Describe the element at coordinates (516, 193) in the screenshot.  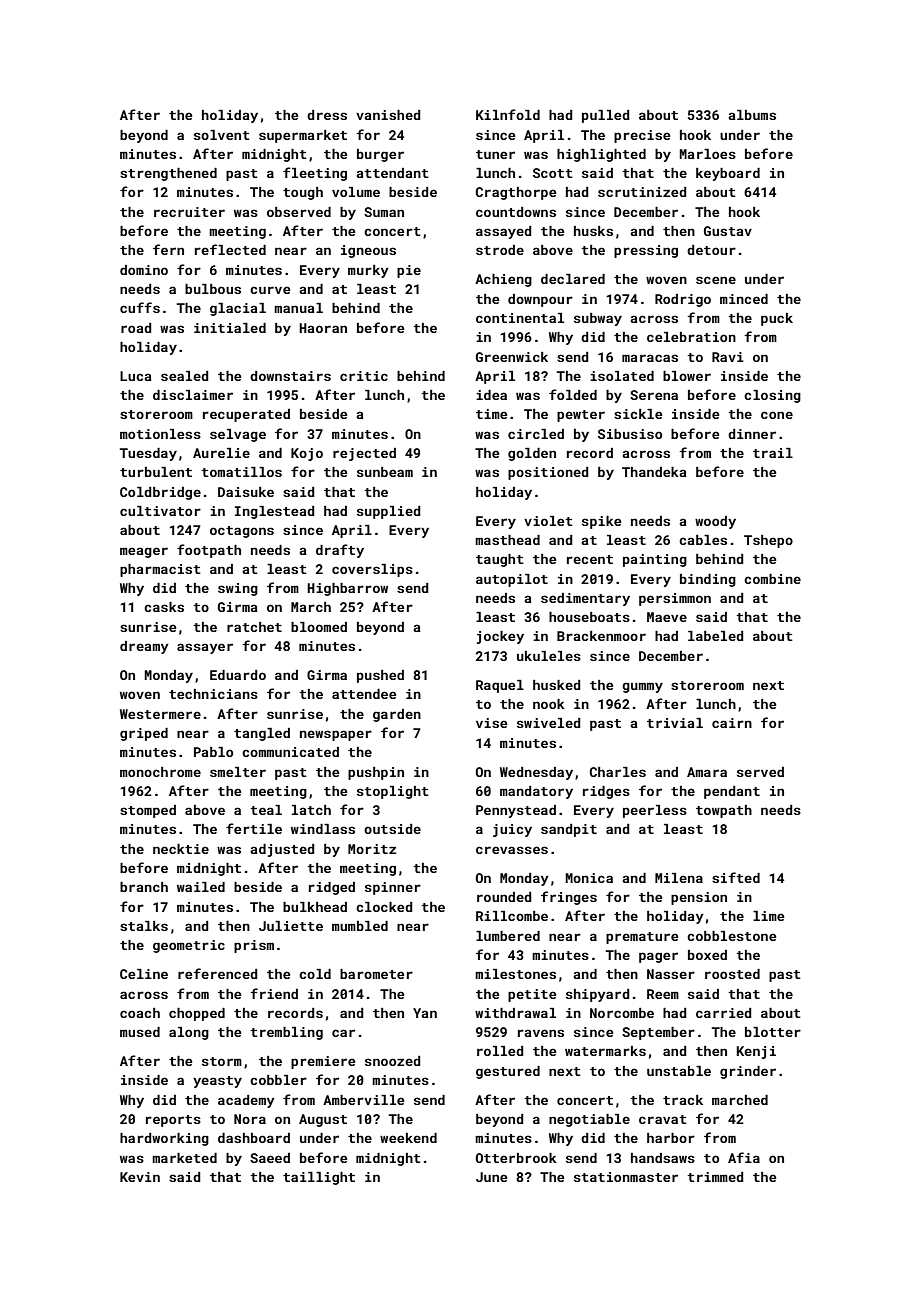
I see `Cragthorpe` at that location.
